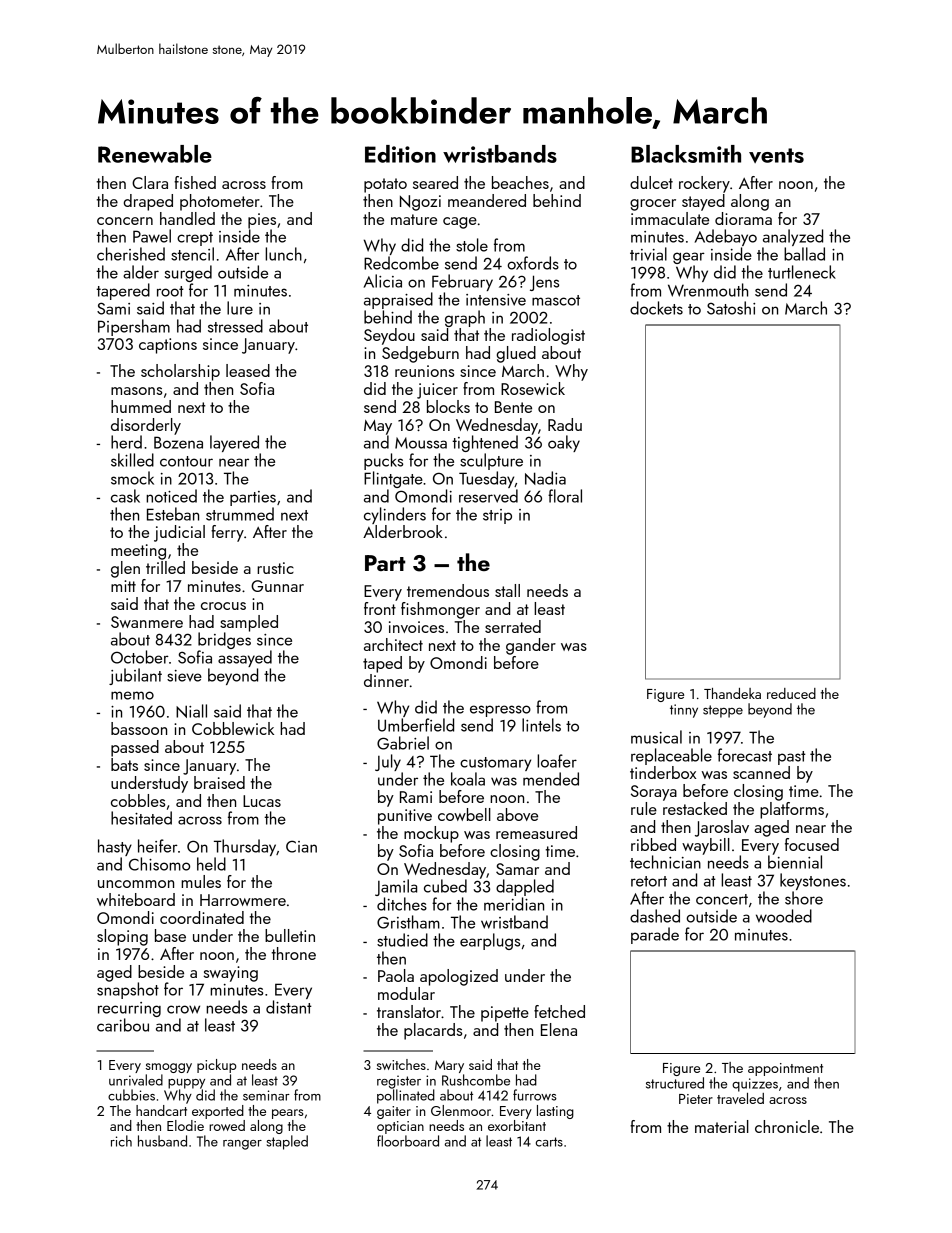 The height and width of the image is (1233, 952). Describe the element at coordinates (686, 154) in the image. I see `Blacksmith` at that location.
